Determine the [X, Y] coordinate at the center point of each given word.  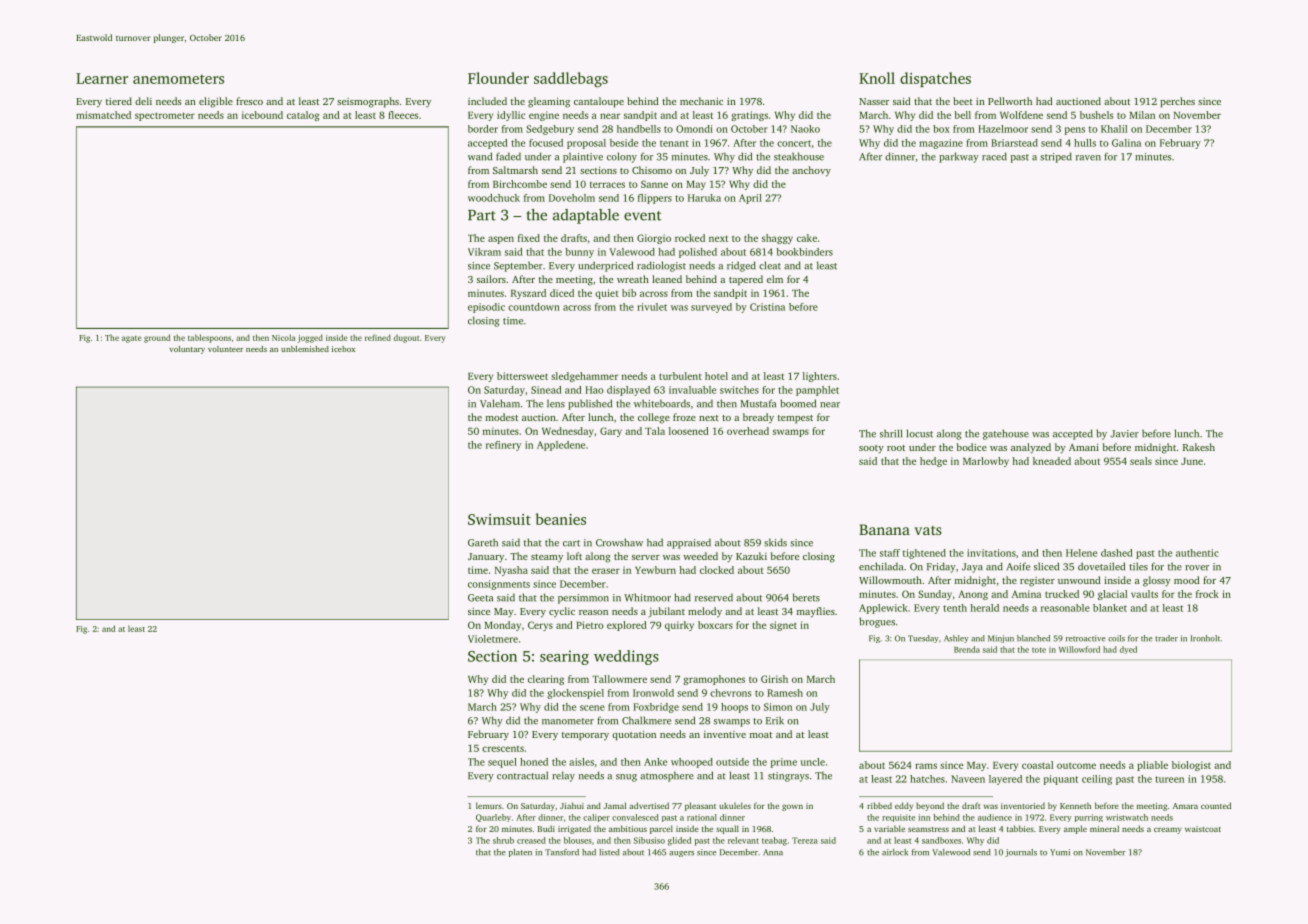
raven [1088, 158]
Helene [1081, 553]
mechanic [701, 101]
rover [1197, 568]
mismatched [103, 115]
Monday [502, 626]
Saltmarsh [515, 170]
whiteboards [662, 403]
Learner [102, 78]
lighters [820, 377]
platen [520, 853]
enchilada [881, 566]
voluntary [187, 350]
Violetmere [493, 639]
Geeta [480, 598]
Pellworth [1010, 101]
